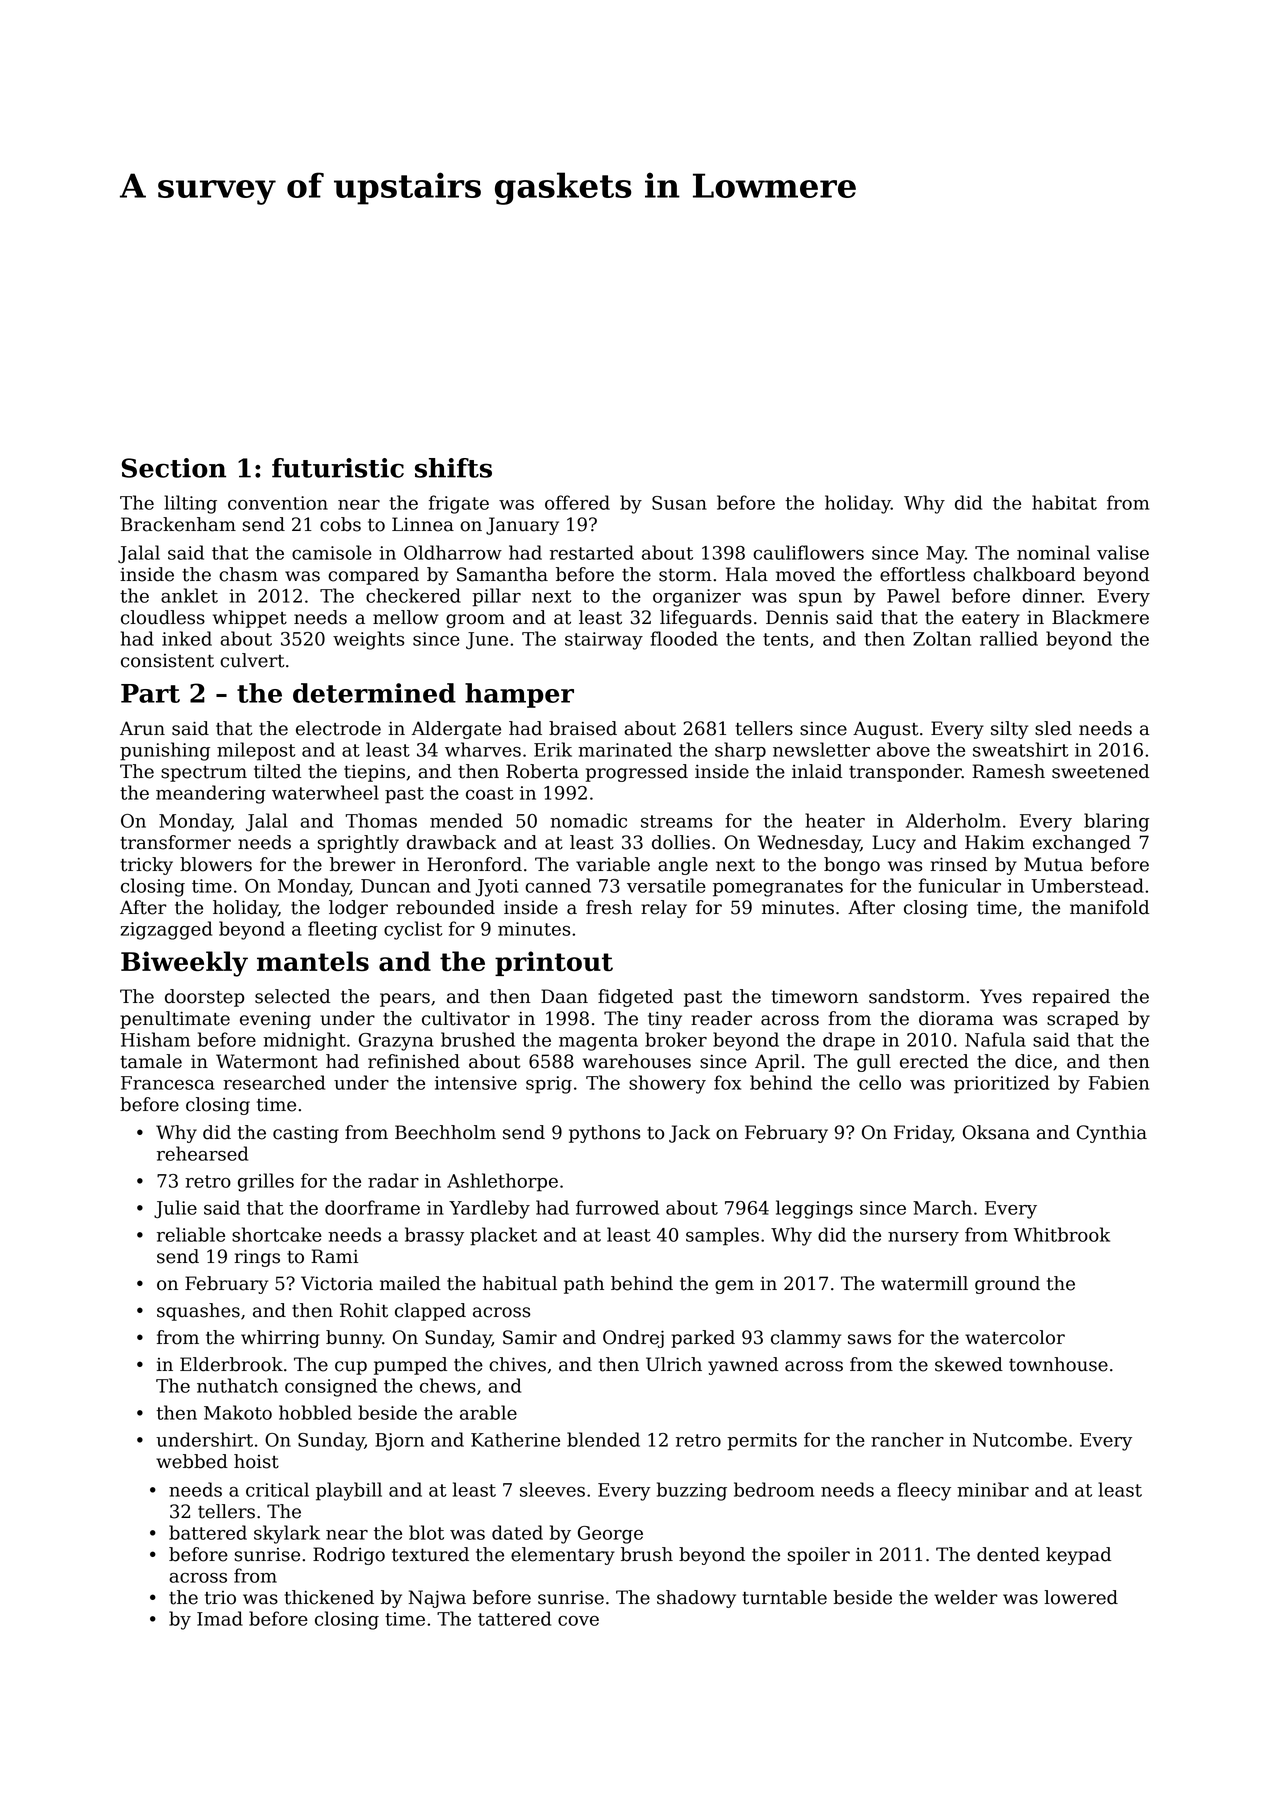  Describe the element at coordinates (1064, 502) in the screenshot. I see `habitat` at that location.
